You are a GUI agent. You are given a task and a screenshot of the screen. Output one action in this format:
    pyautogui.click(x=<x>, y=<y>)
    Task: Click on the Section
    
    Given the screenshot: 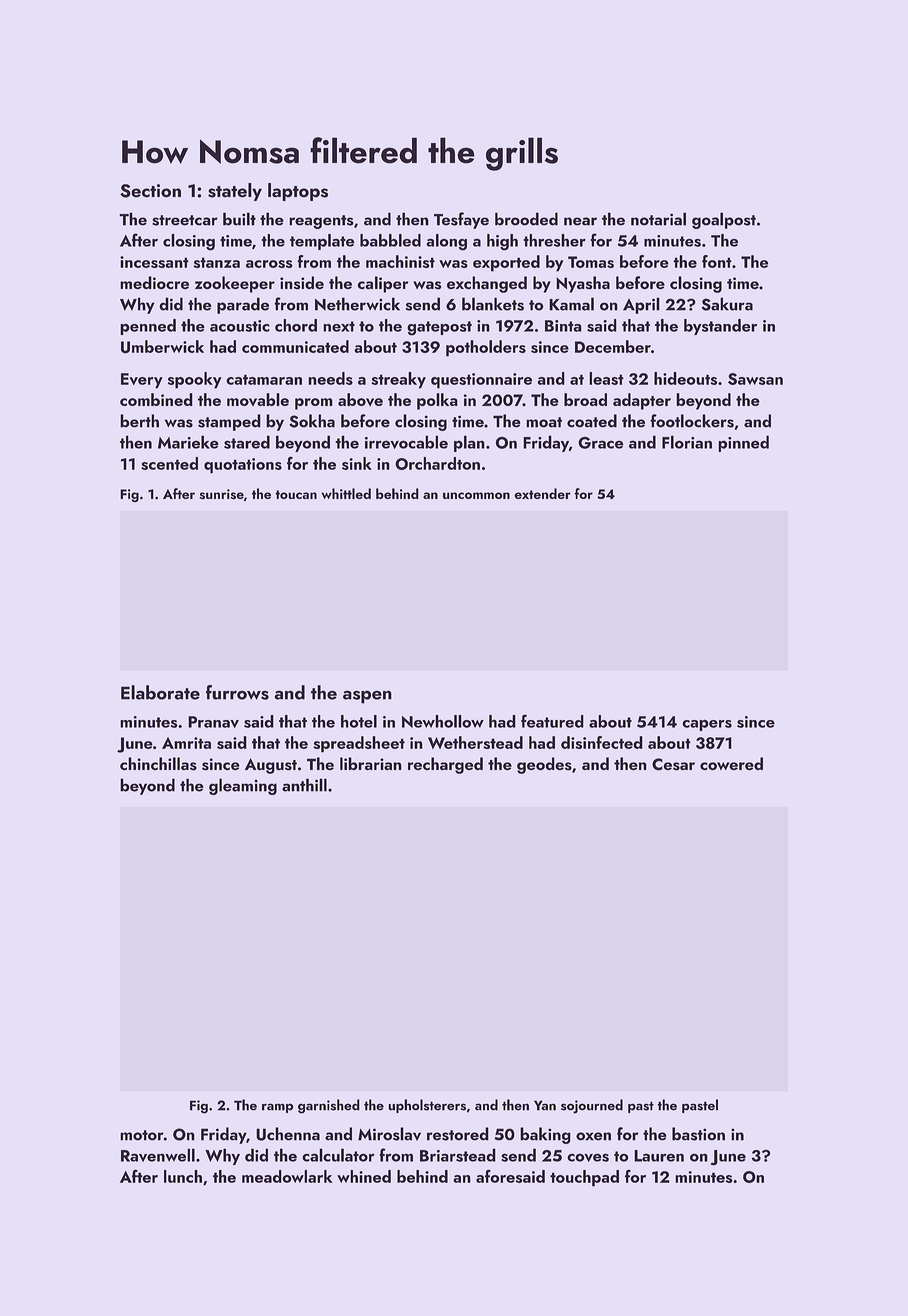 What is the action you would take?
    pyautogui.click(x=150, y=191)
